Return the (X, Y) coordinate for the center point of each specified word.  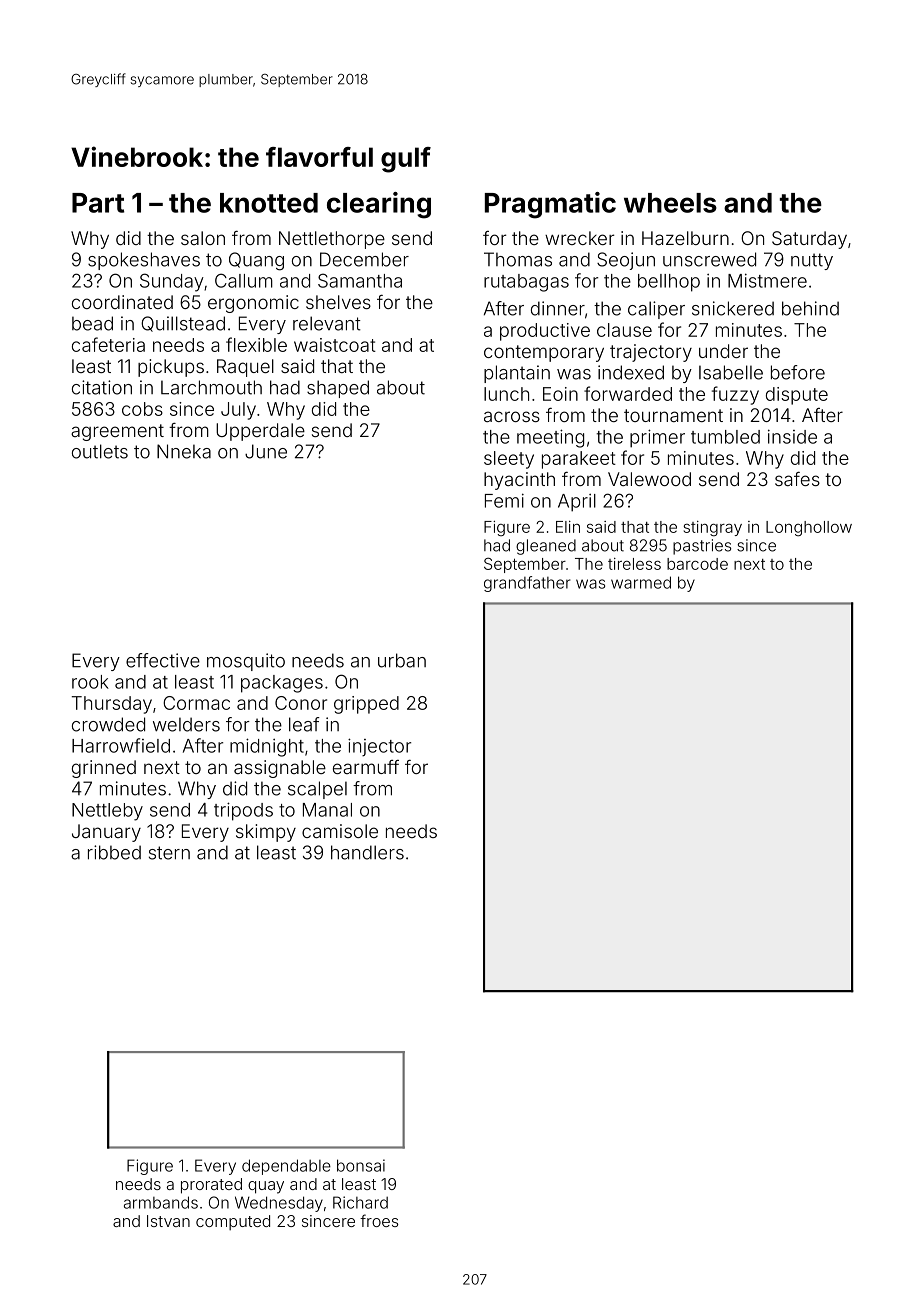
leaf (304, 724)
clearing (379, 205)
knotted (269, 203)
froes (379, 1220)
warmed (641, 582)
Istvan (168, 1221)
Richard (360, 1202)
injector (379, 747)
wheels (670, 203)
